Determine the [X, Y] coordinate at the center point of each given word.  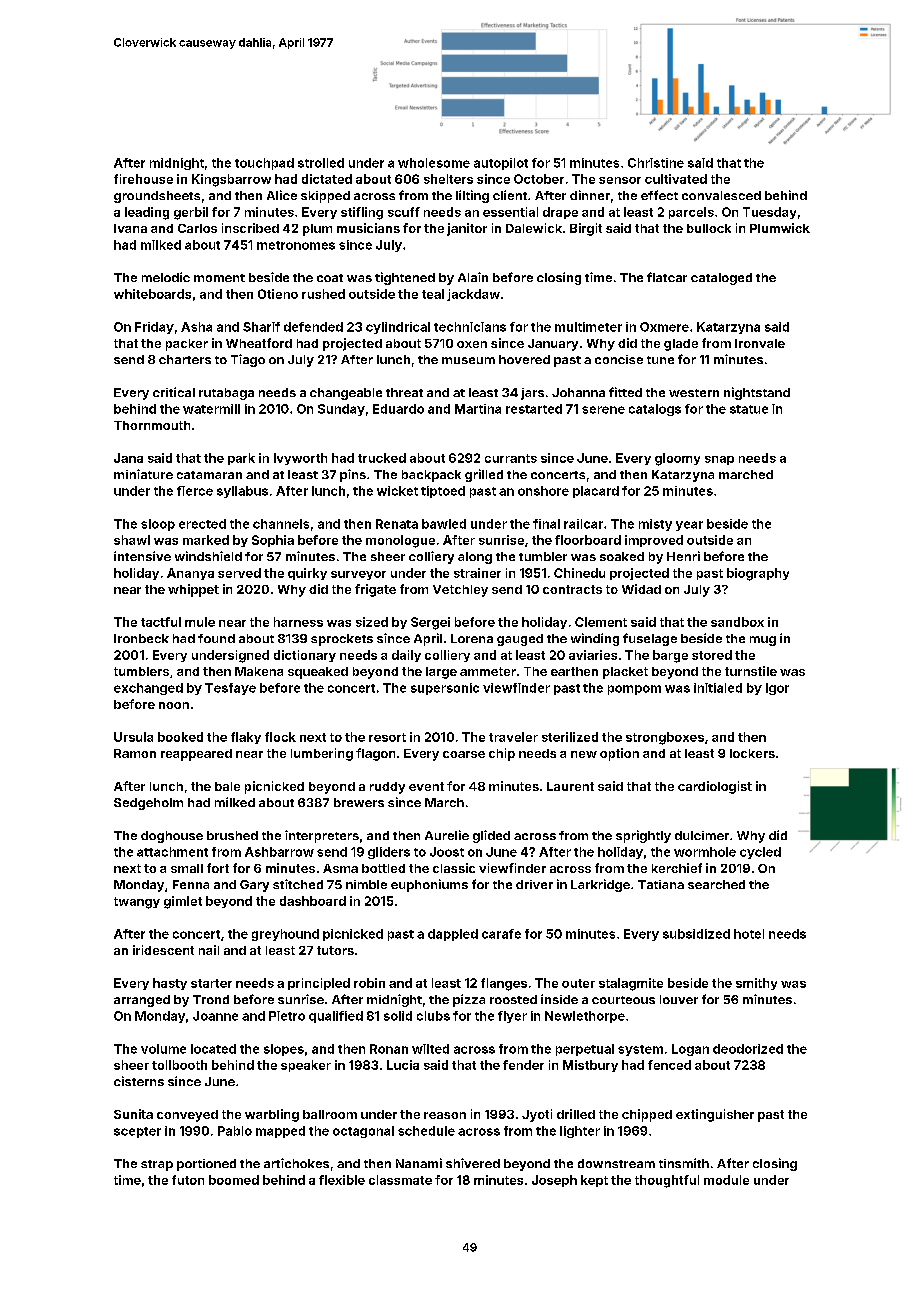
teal [433, 294]
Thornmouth [152, 425]
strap [157, 1165]
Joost [447, 852]
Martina [478, 409]
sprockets [342, 640]
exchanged [148, 689]
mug [763, 641]
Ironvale [760, 343]
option [619, 754]
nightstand [757, 393]
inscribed [250, 228]
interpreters [322, 836]
